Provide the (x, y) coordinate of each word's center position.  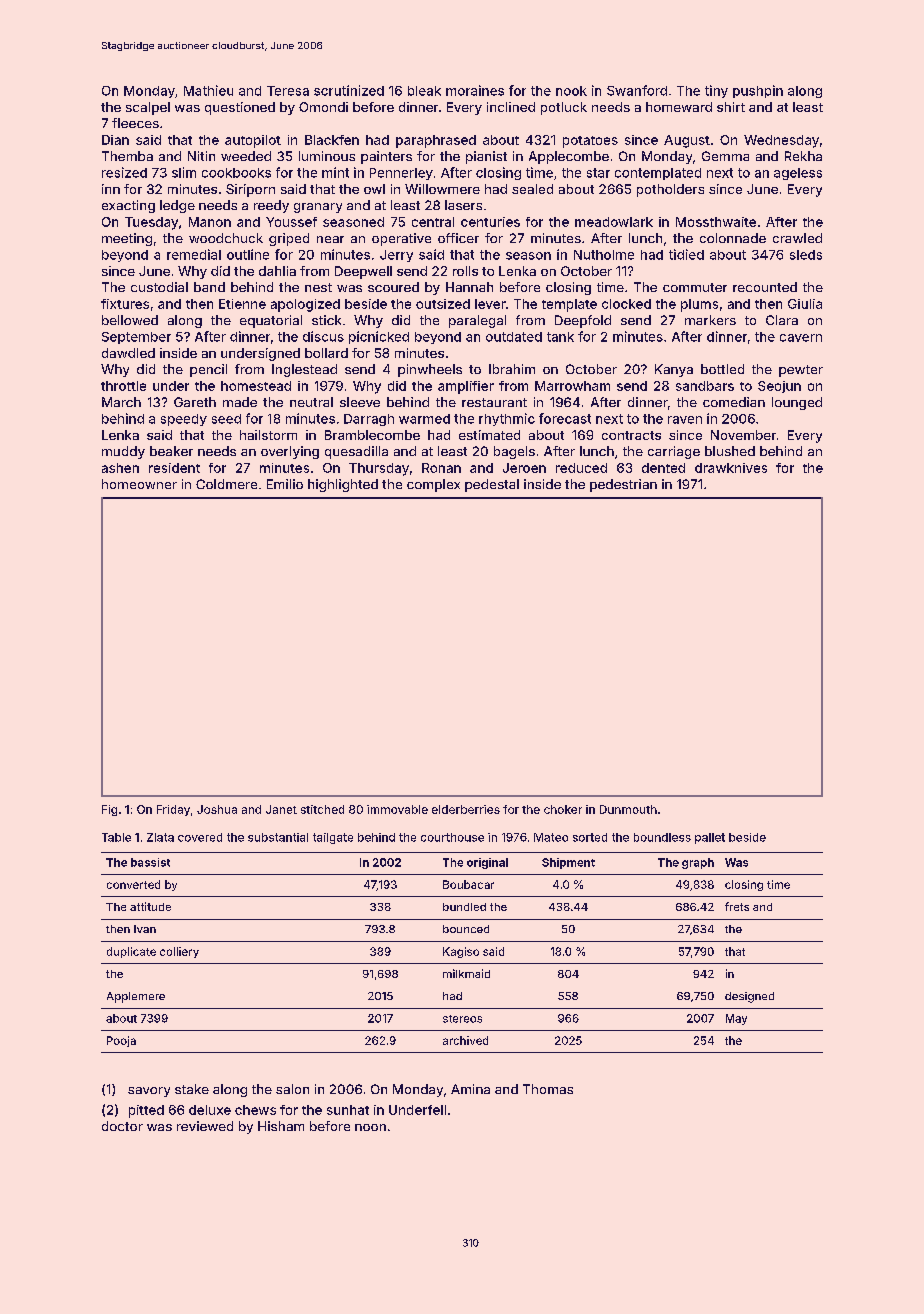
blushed (730, 451)
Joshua (217, 809)
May (736, 1019)
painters (386, 157)
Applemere (136, 997)
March (121, 402)
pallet (710, 838)
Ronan (441, 468)
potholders (670, 190)
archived (465, 1040)
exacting (128, 206)
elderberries (466, 809)
